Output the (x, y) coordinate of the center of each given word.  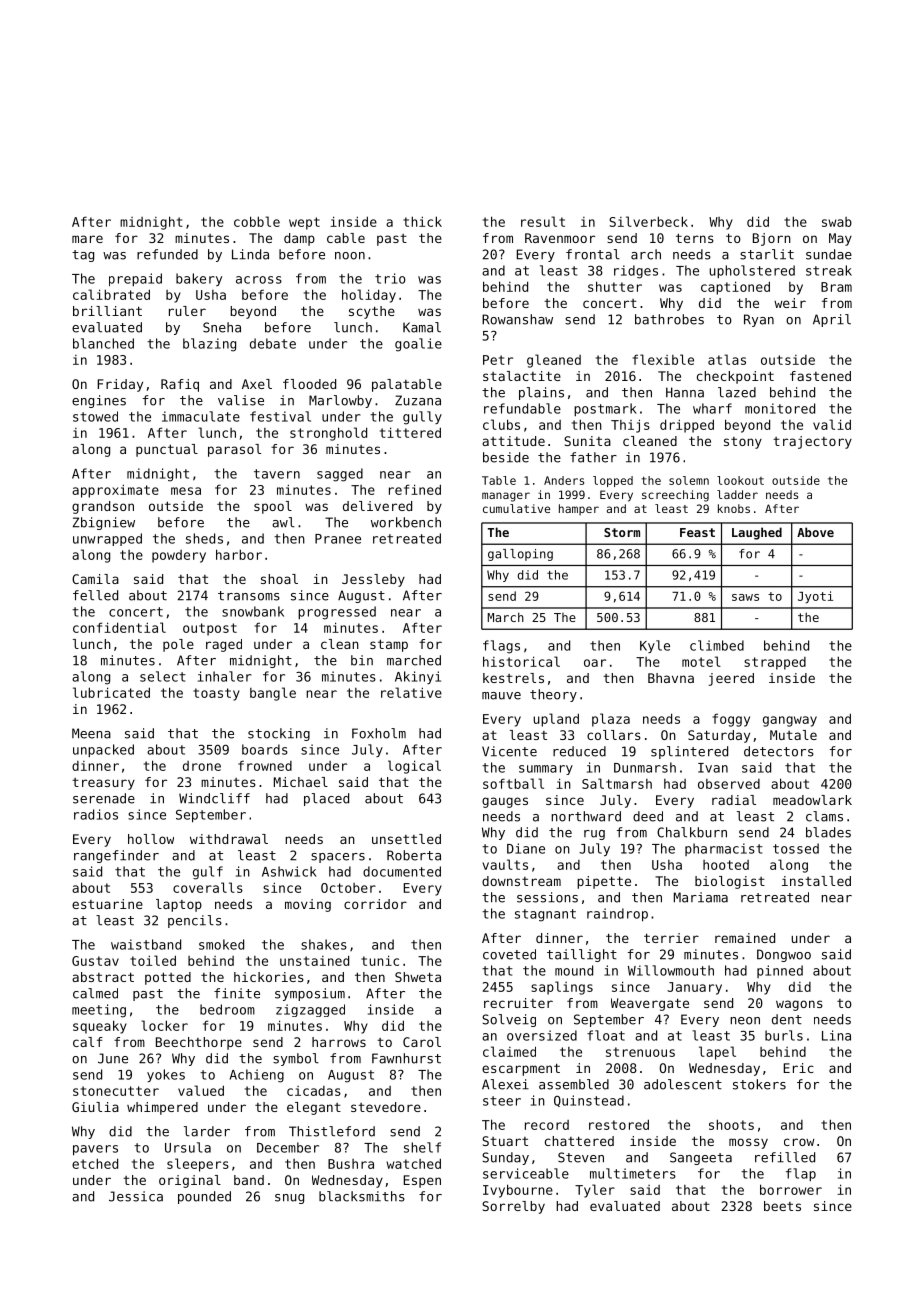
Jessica (136, 1196)
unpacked (103, 750)
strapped (775, 663)
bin (362, 660)
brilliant (107, 311)
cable (346, 238)
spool (273, 507)
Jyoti (815, 597)
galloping (520, 555)
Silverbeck (648, 221)
